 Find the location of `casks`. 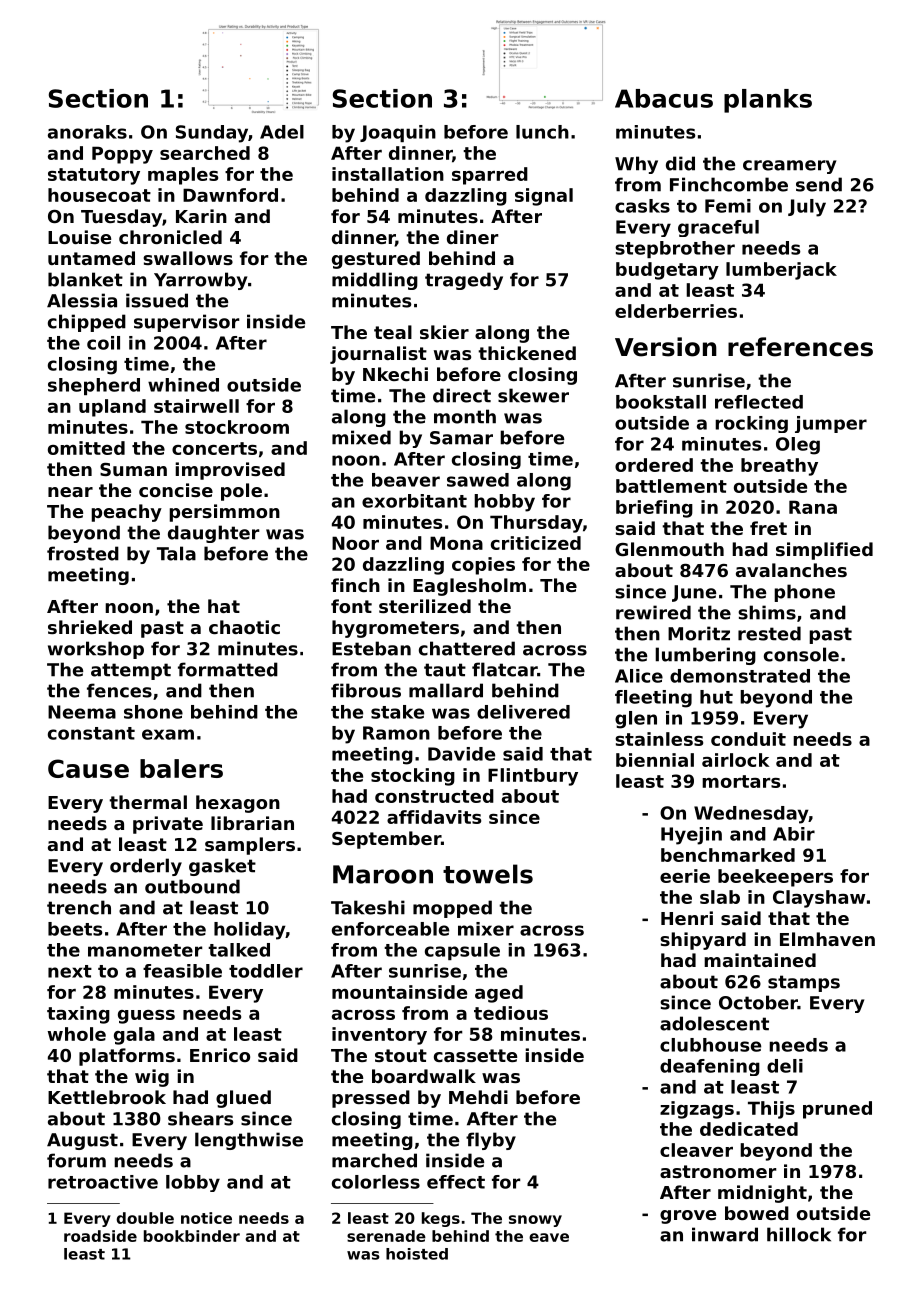

casks is located at coordinates (642, 206).
